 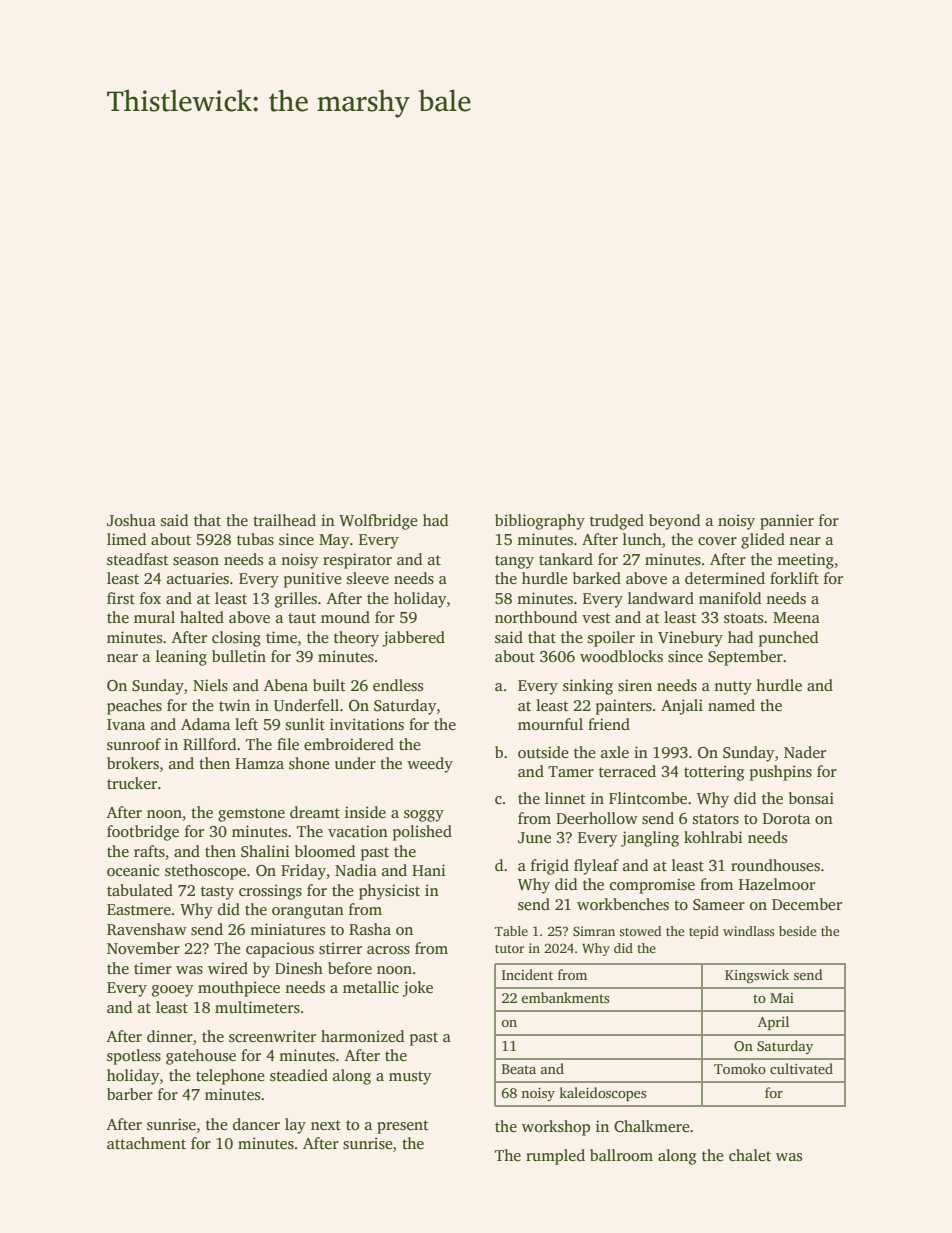 What do you see at coordinates (139, 910) in the image?
I see `Eastmere` at bounding box center [139, 910].
